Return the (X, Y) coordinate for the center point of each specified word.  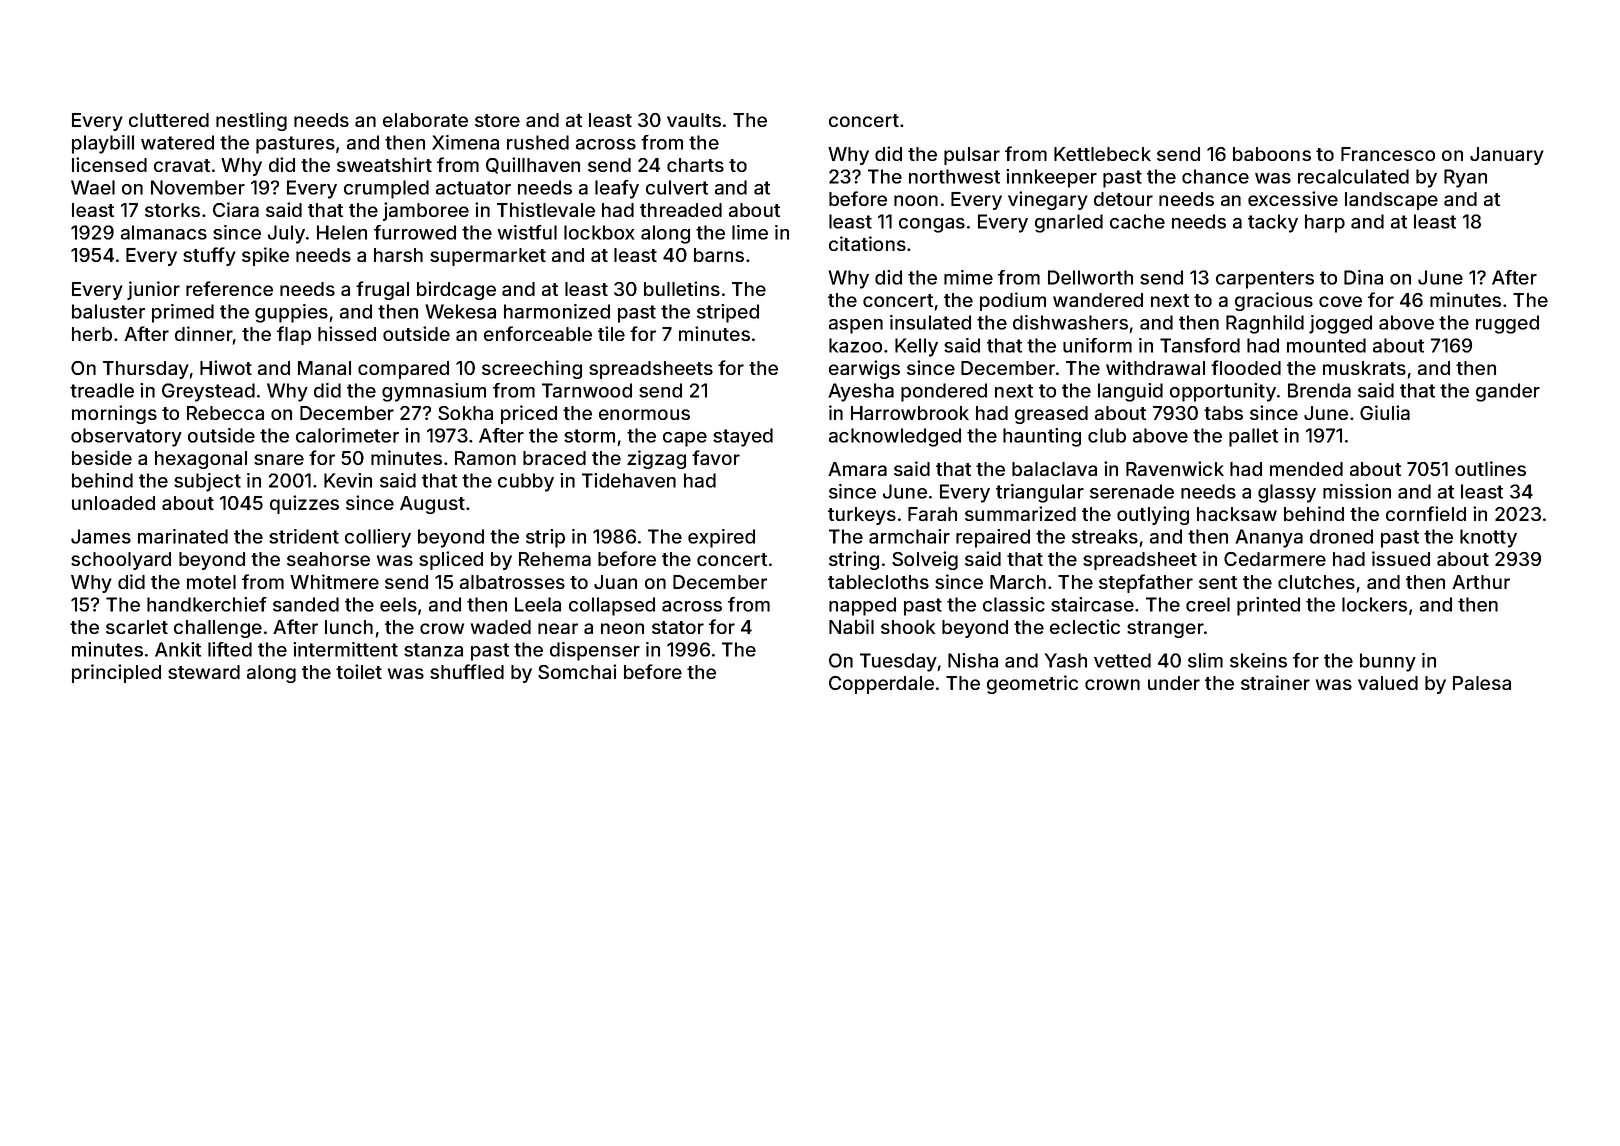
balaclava (1054, 469)
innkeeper (1051, 178)
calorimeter (347, 435)
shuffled (467, 671)
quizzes (304, 504)
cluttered (169, 120)
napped (862, 606)
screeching (532, 369)
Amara (857, 469)
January (1507, 156)
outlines (1490, 468)
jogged (1340, 324)
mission (1357, 491)
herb (92, 334)
